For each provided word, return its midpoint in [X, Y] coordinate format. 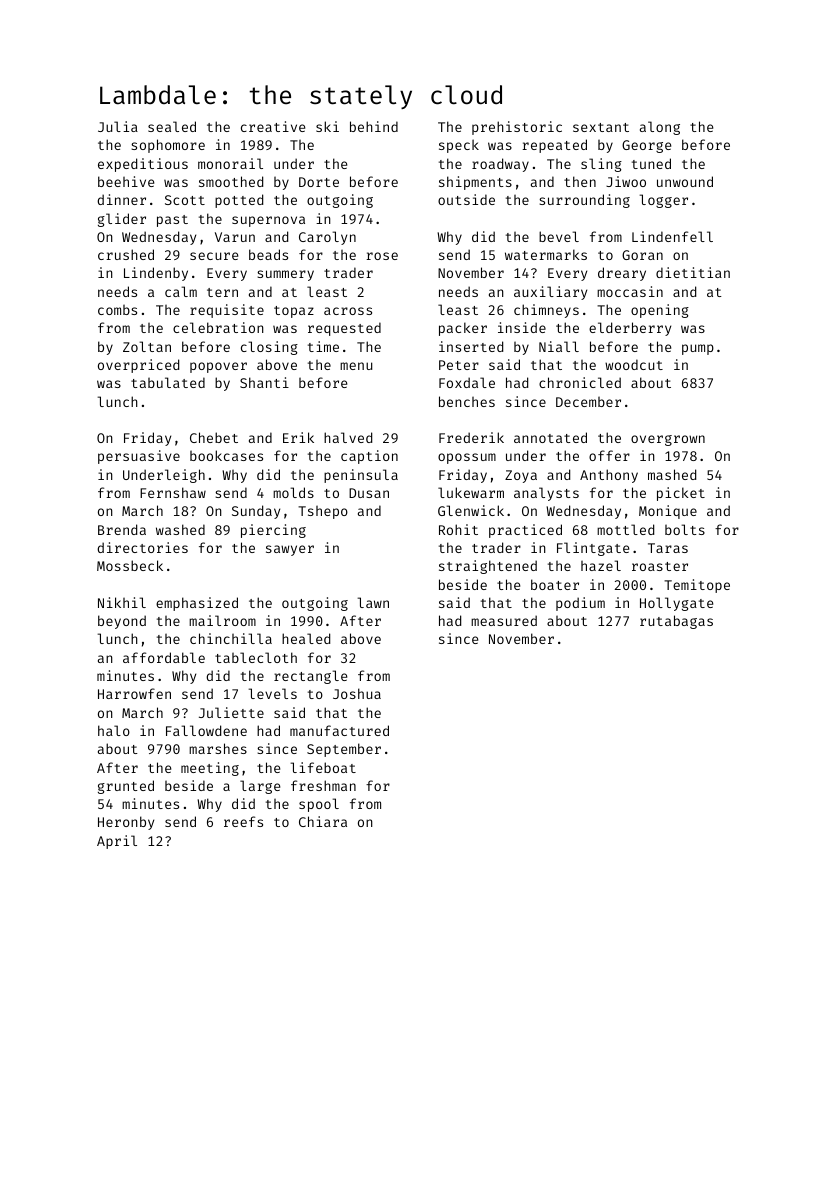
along [660, 128]
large [260, 787]
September [344, 750]
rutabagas [676, 622]
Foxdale [467, 382]
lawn [373, 602]
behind [374, 126]
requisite [227, 311]
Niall [559, 346]
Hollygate [676, 604]
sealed [172, 126]
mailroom [222, 620]
